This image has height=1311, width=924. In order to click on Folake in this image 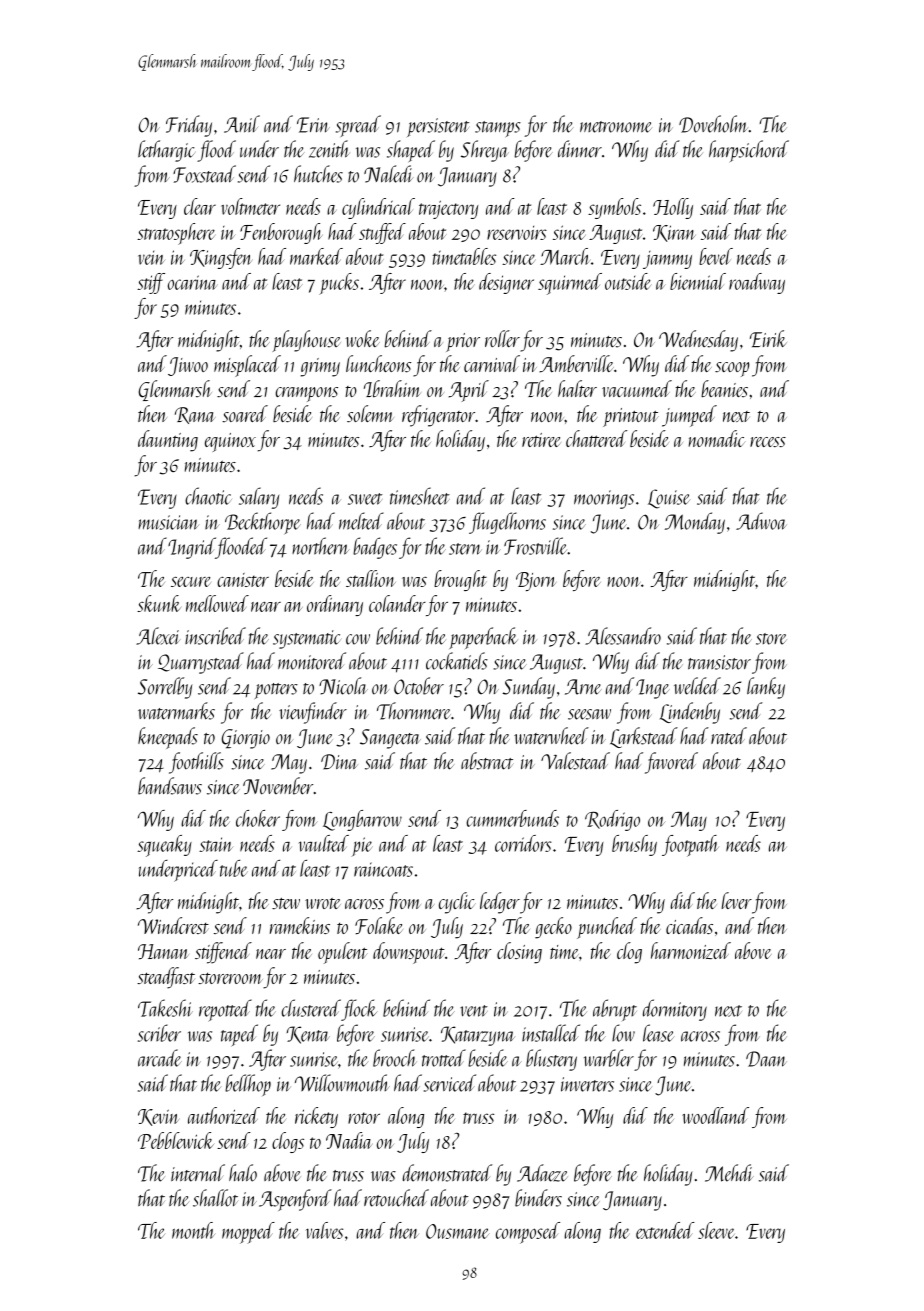, I will do `click(378, 925)`.
